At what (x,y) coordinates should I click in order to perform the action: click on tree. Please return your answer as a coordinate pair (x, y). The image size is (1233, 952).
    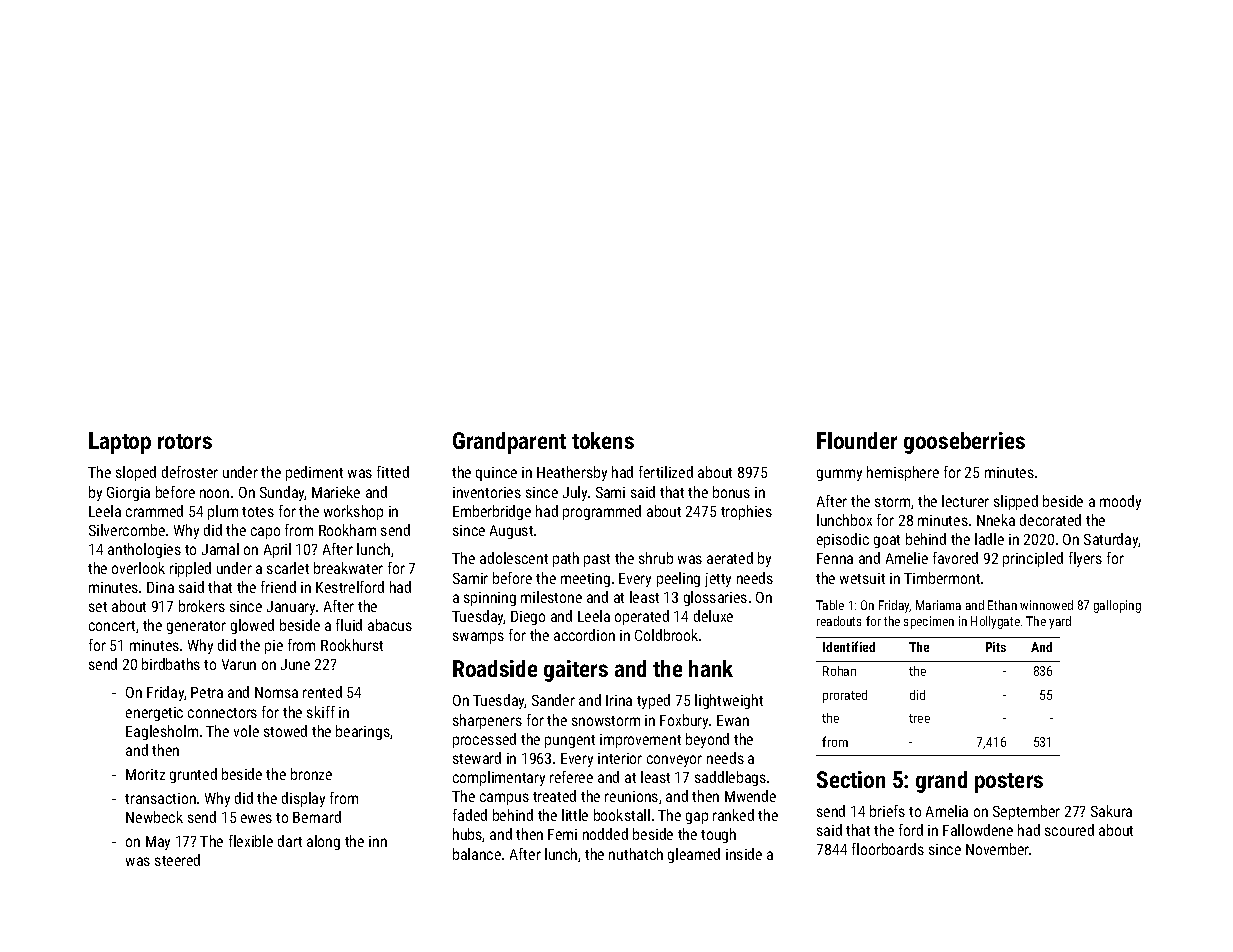
    Looking at the image, I should click on (919, 718).
